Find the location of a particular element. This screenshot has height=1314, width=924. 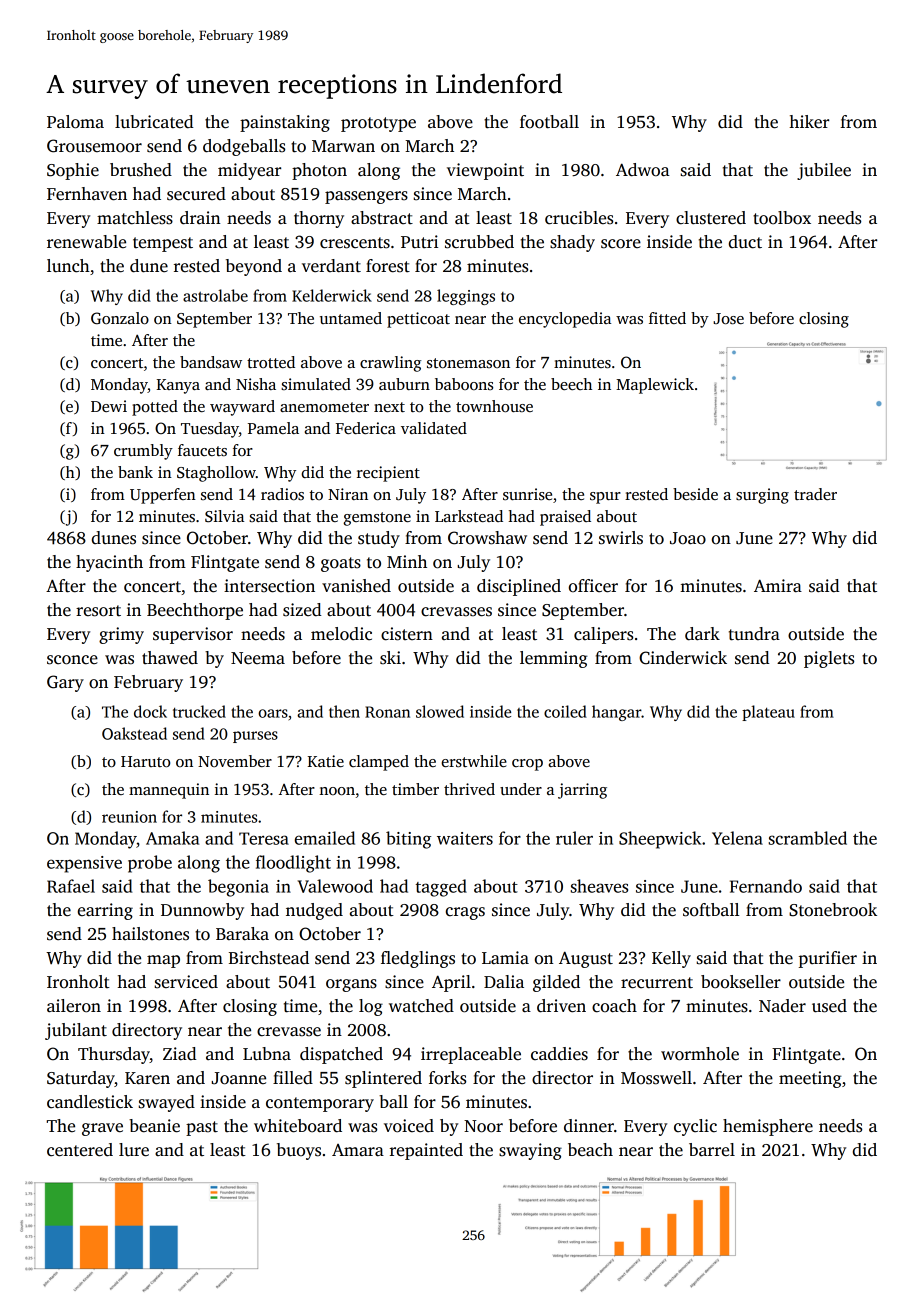

officer is located at coordinates (593, 586).
